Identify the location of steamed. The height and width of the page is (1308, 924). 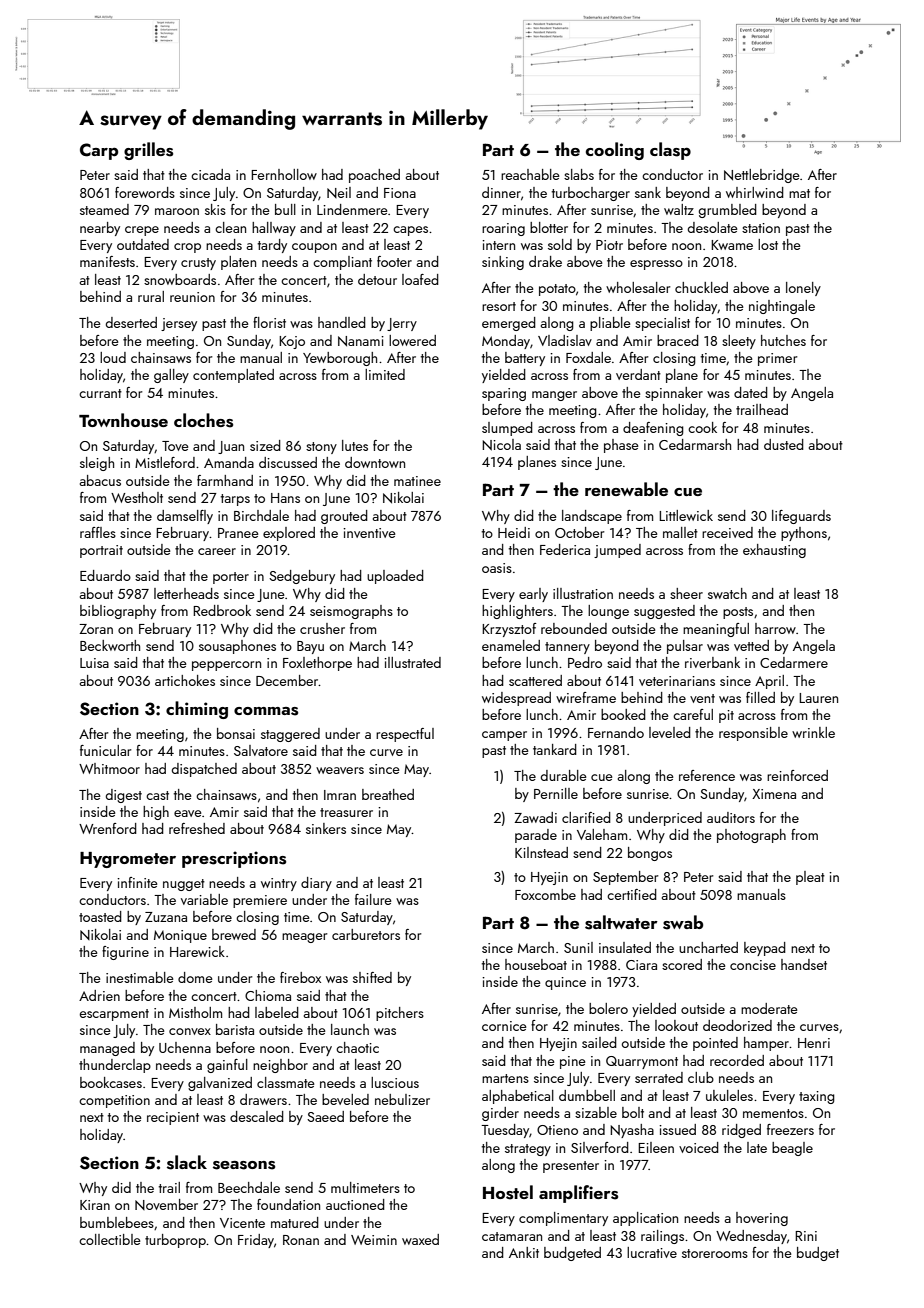
(104, 209).
